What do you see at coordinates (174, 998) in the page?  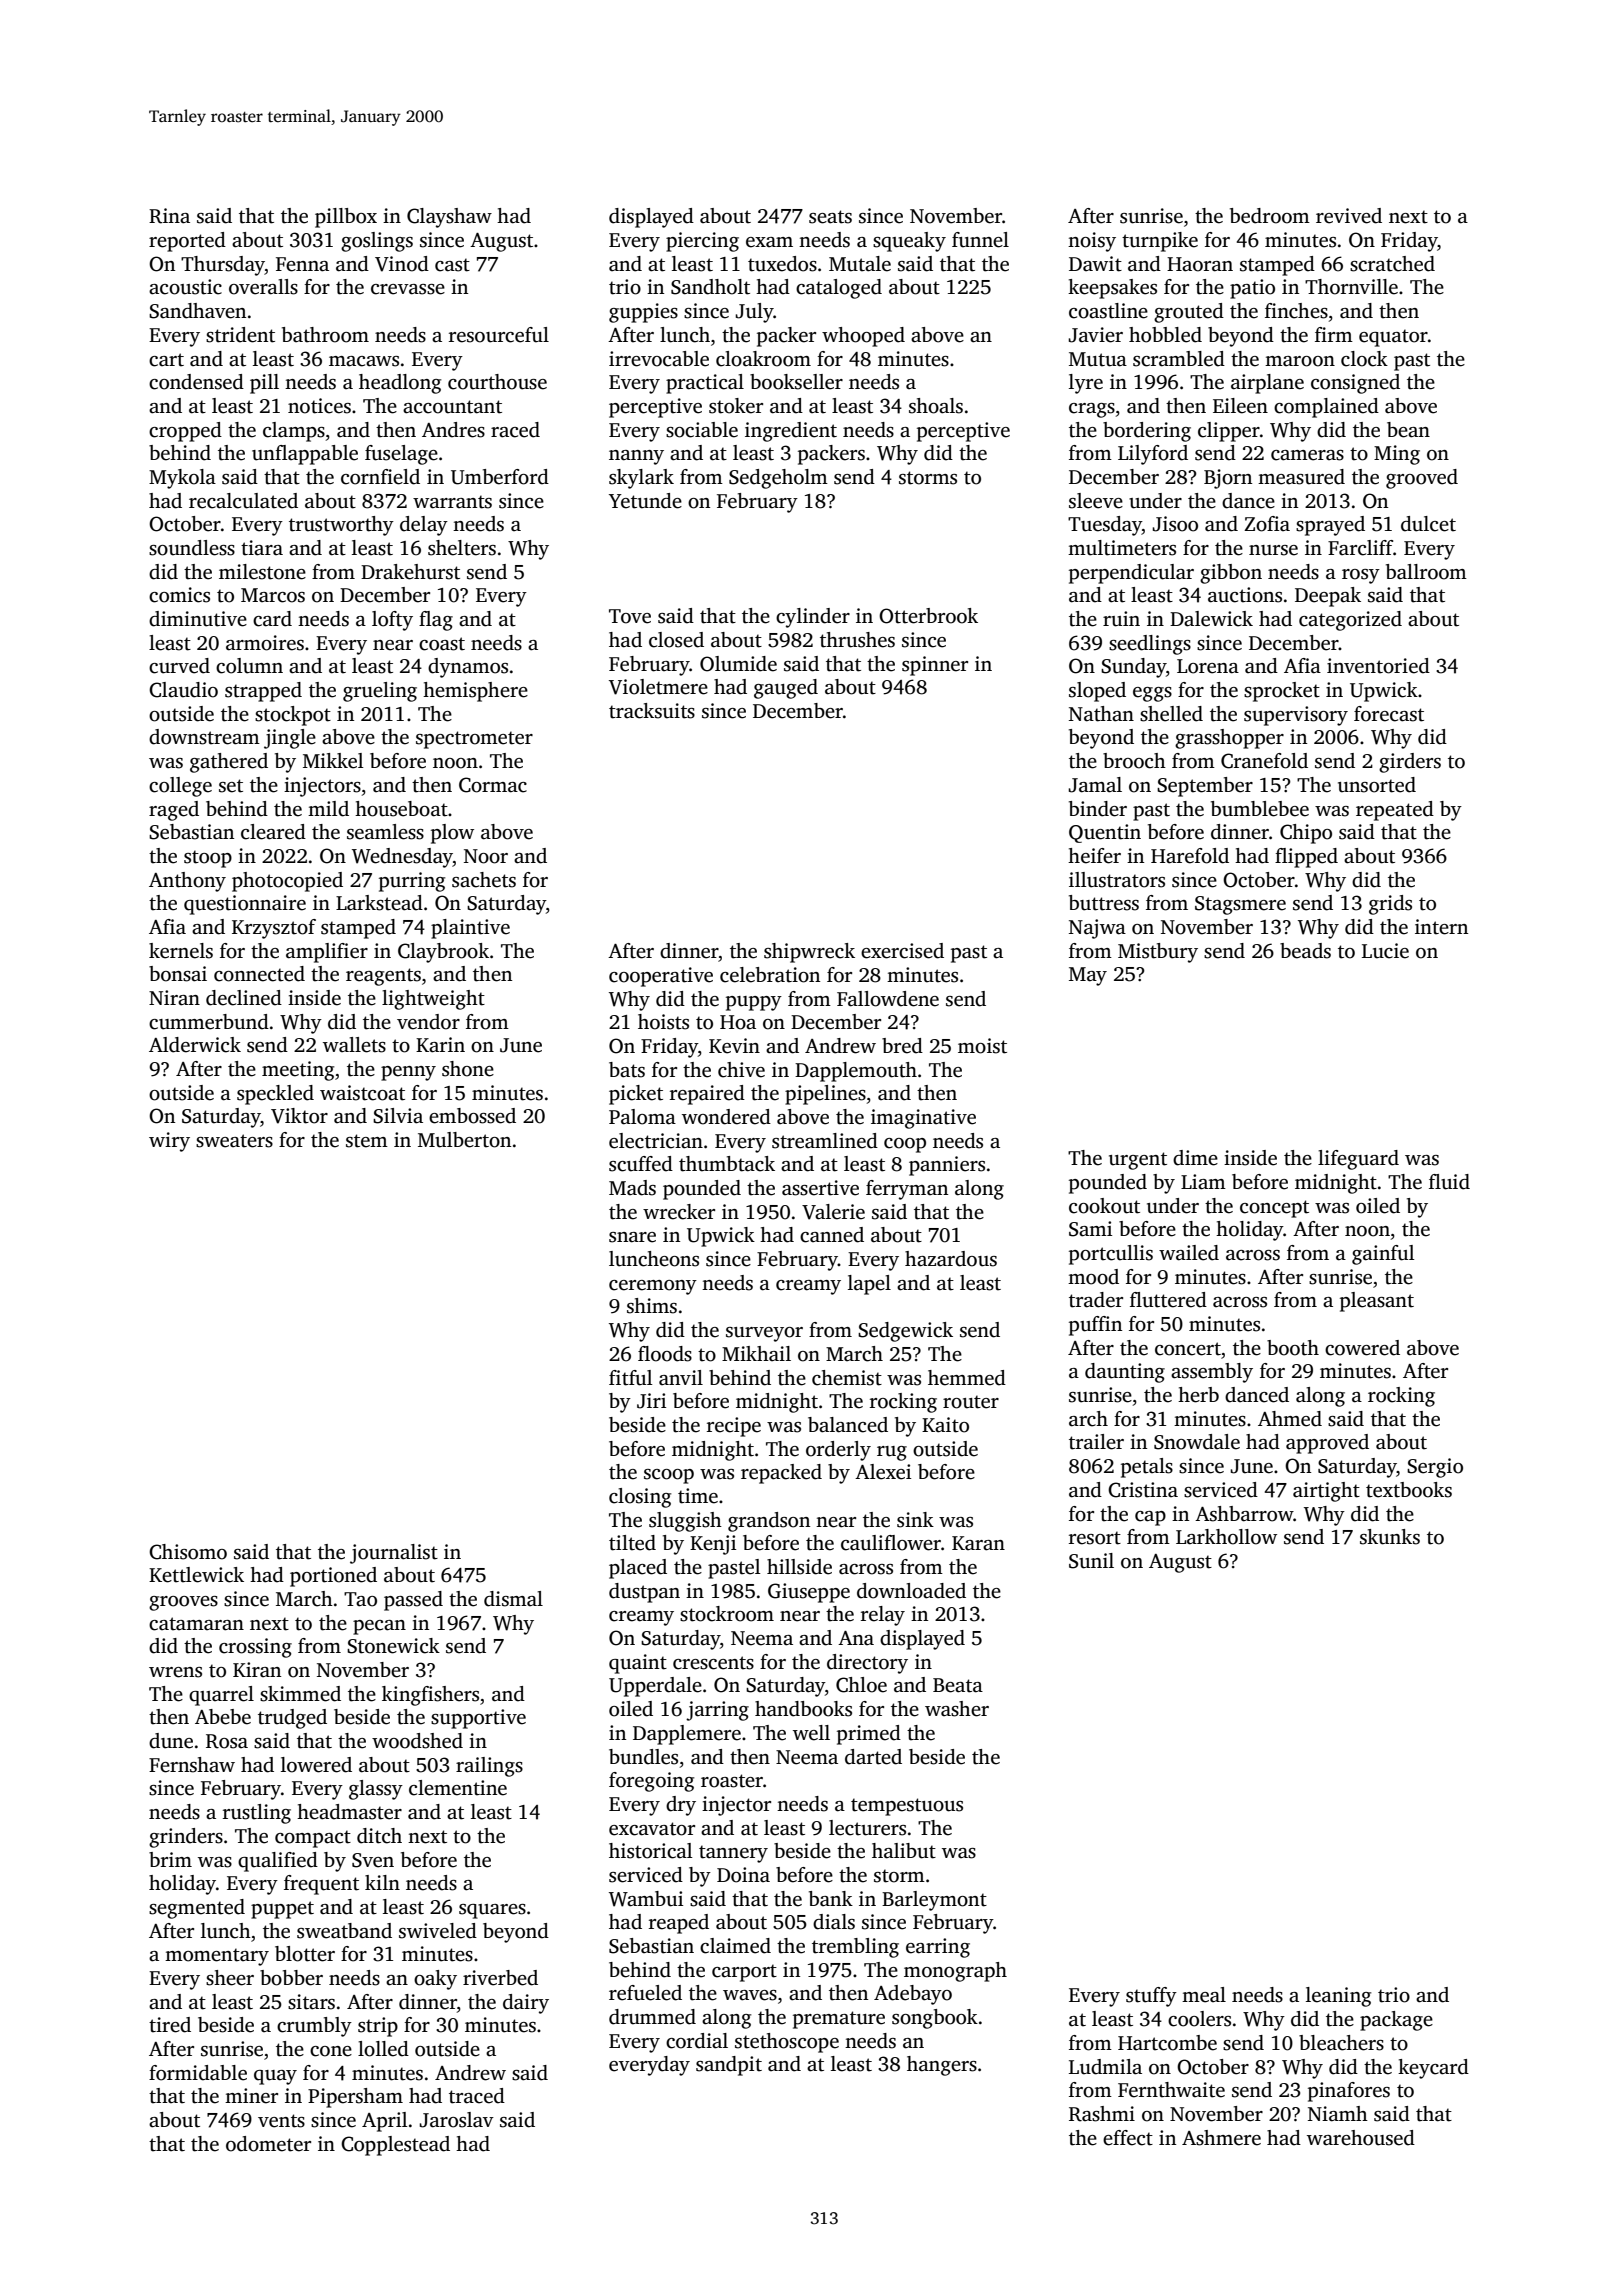 I see `Niran` at bounding box center [174, 998].
